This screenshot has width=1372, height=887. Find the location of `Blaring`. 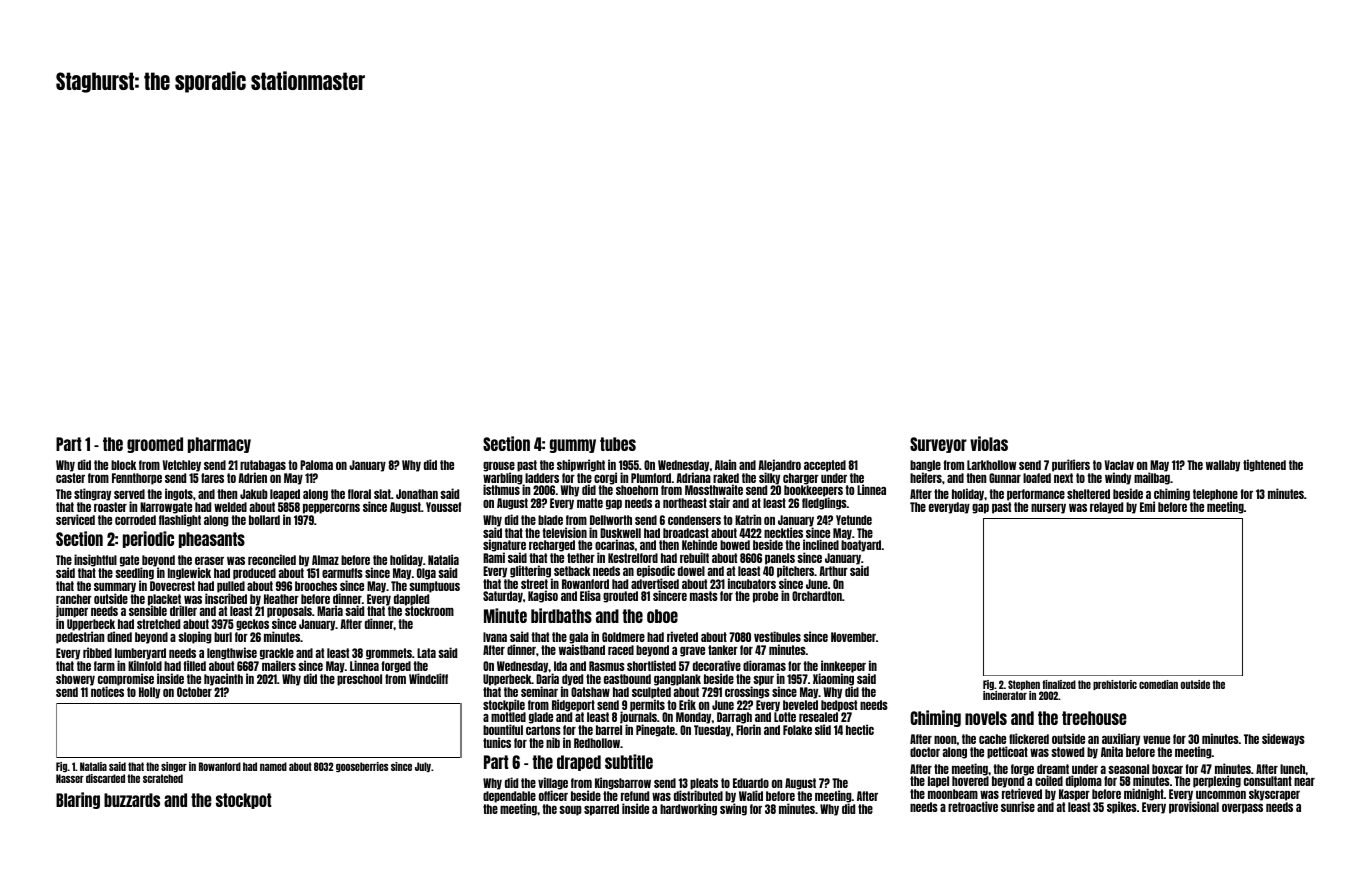

Blaring is located at coordinates (78, 800).
